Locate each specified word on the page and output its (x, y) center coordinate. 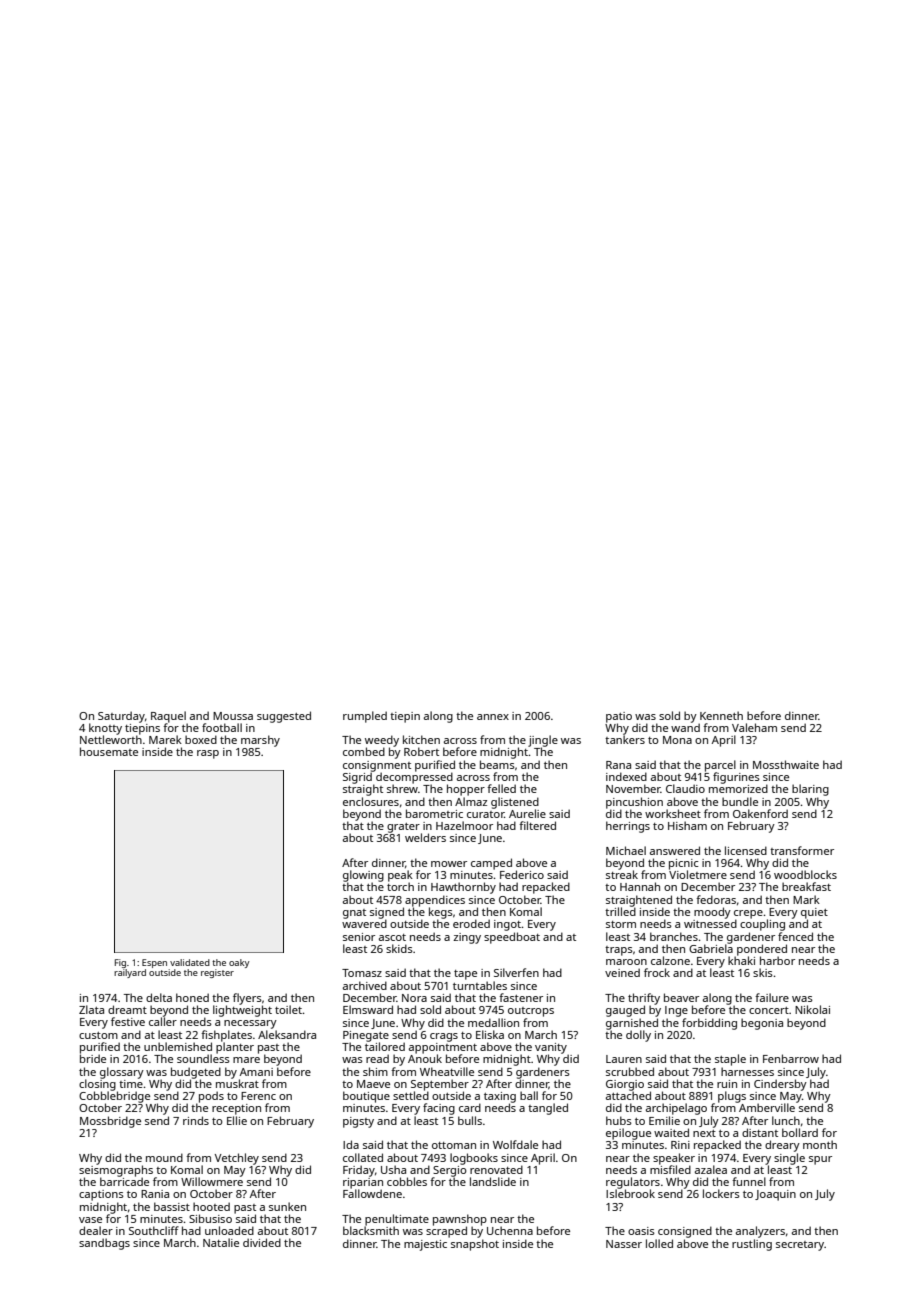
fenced (795, 936)
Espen (154, 963)
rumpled (365, 717)
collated (363, 1157)
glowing (363, 876)
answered (675, 850)
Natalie (221, 1242)
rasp (208, 754)
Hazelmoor (464, 825)
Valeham (754, 727)
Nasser (624, 1244)
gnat (354, 914)
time (131, 1084)
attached (628, 1095)
